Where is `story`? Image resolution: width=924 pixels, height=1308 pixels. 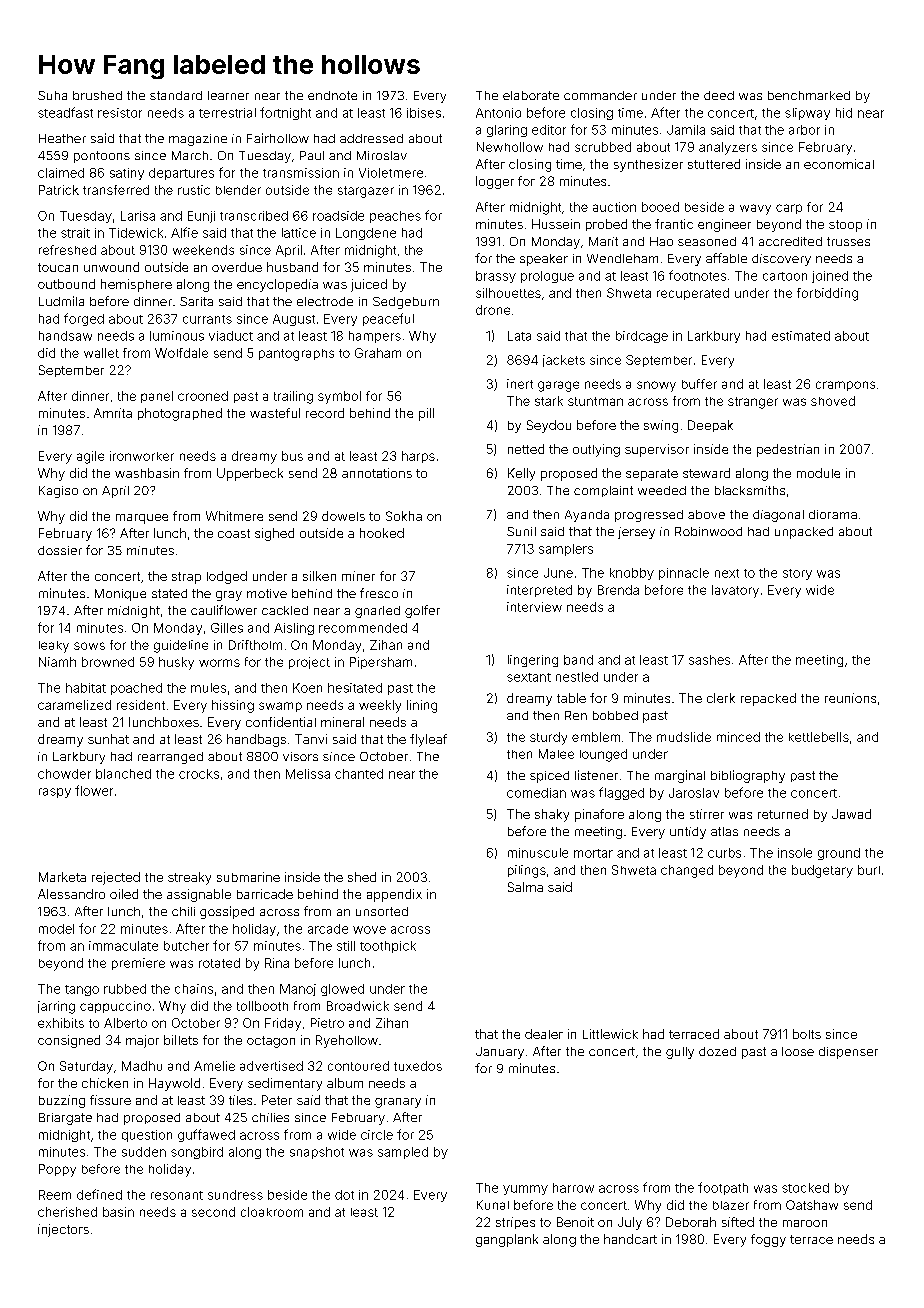 story is located at coordinates (797, 574).
